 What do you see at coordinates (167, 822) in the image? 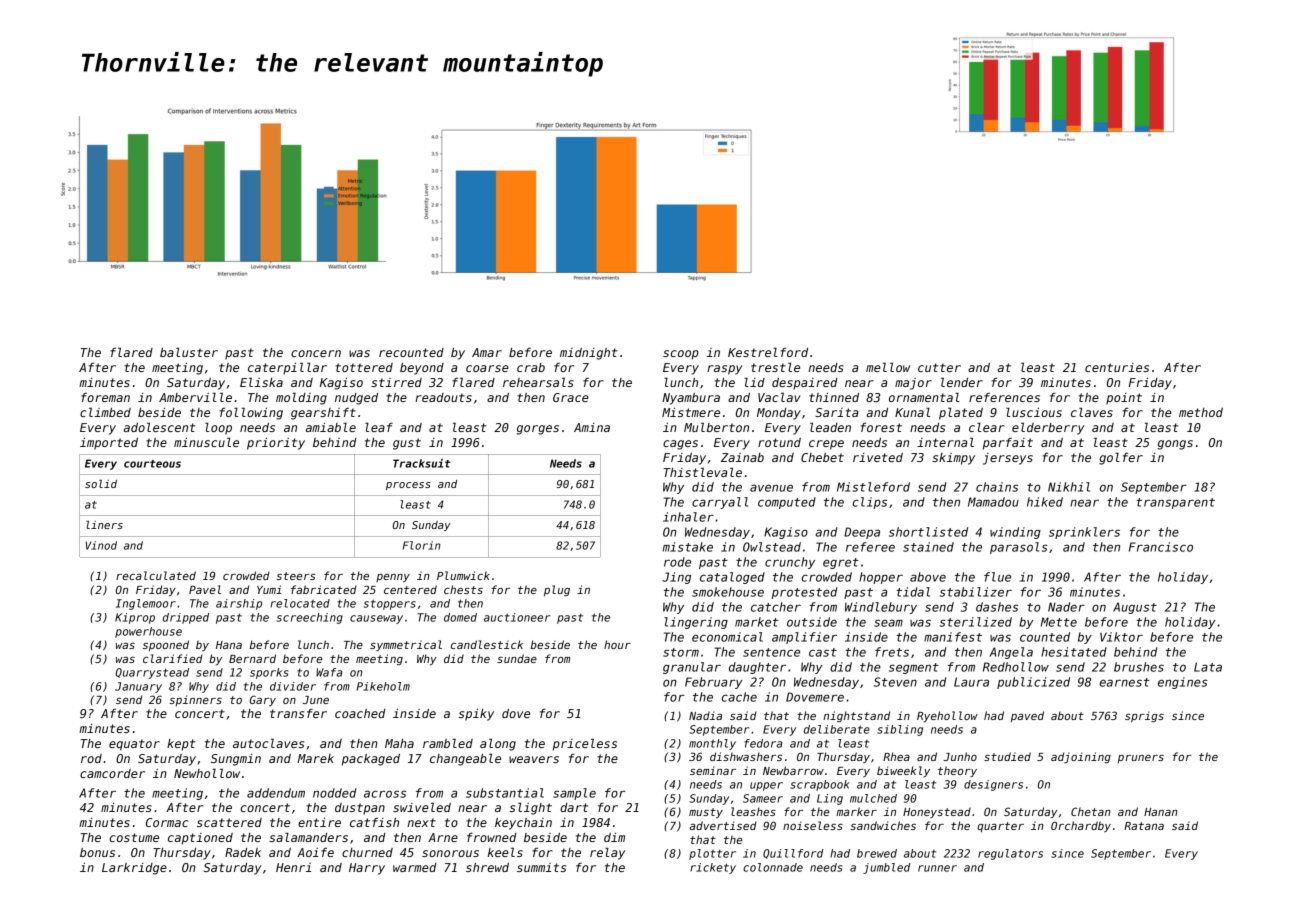
I see `Cormac` at bounding box center [167, 822].
